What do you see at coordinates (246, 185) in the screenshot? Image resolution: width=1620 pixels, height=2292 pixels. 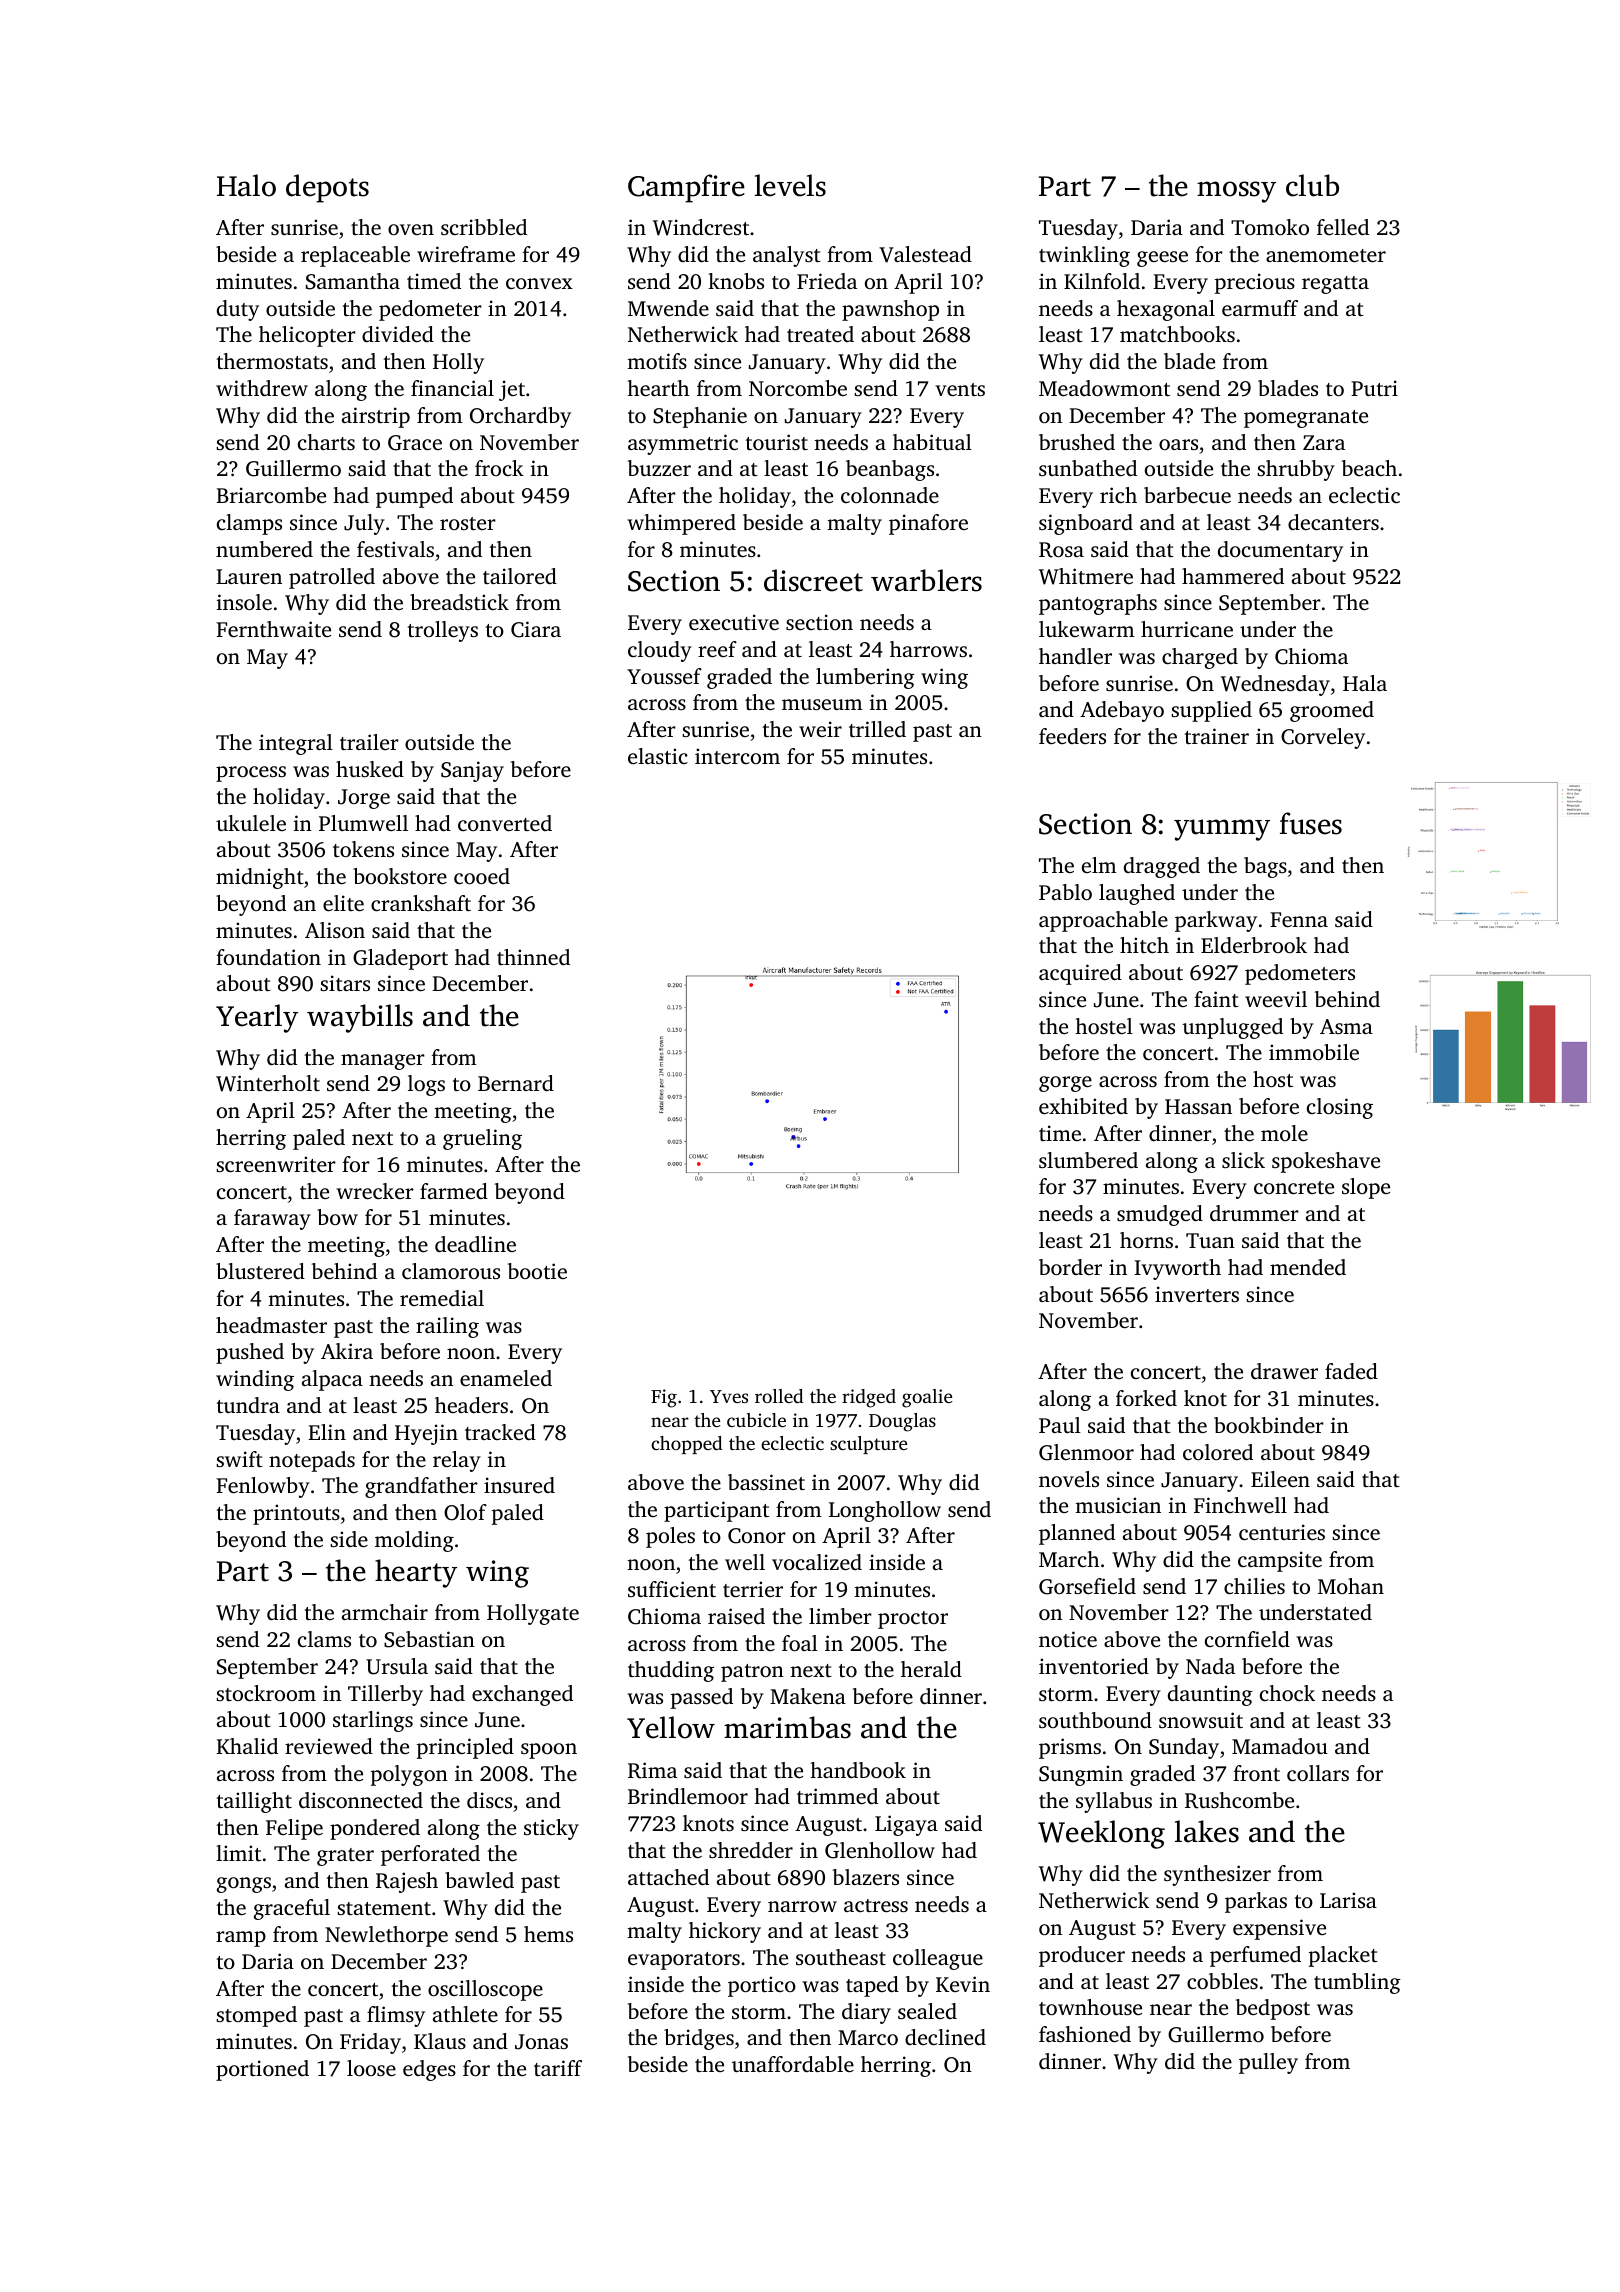 I see `Halo` at bounding box center [246, 185].
